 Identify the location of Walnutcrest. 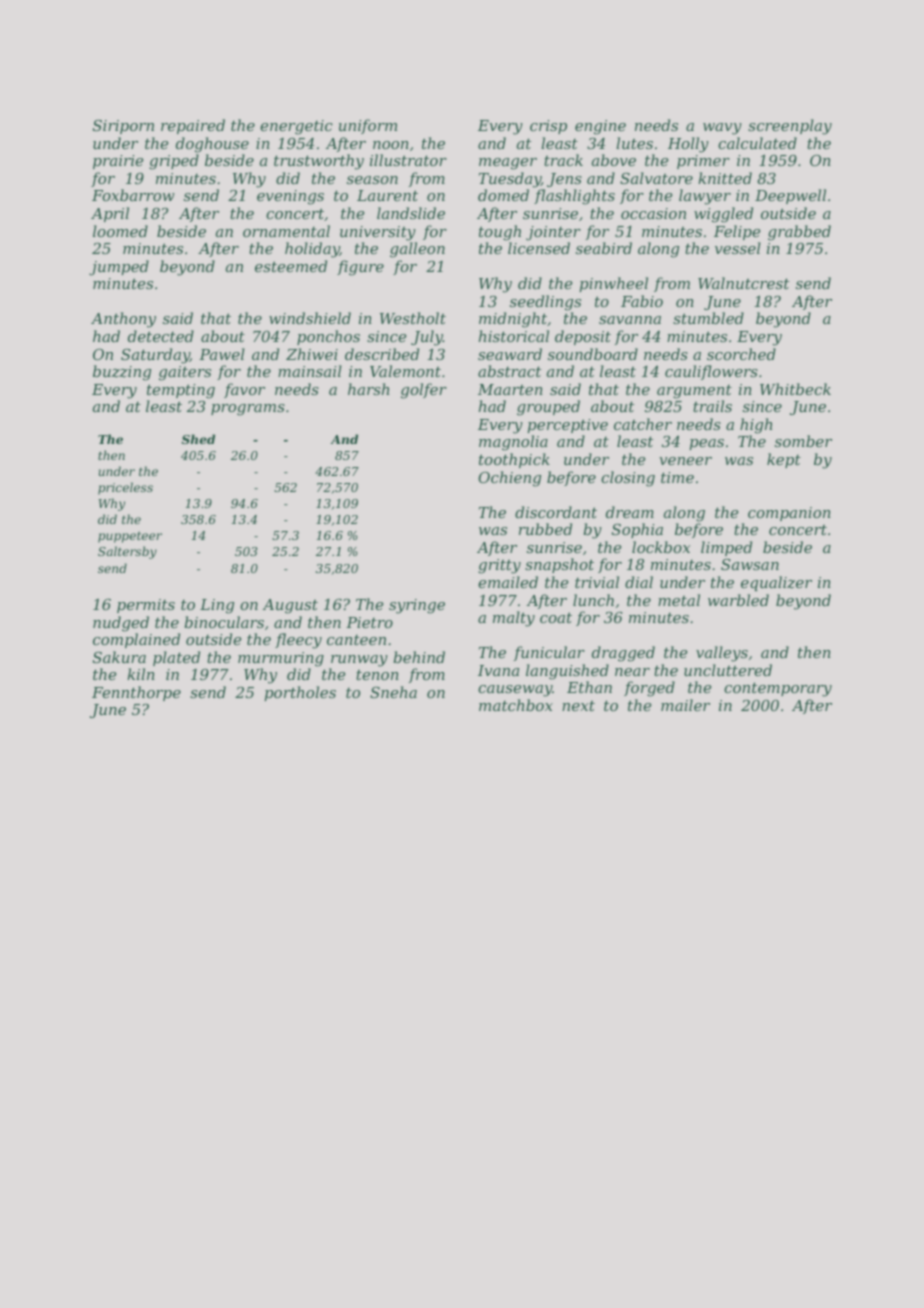
(743, 283).
